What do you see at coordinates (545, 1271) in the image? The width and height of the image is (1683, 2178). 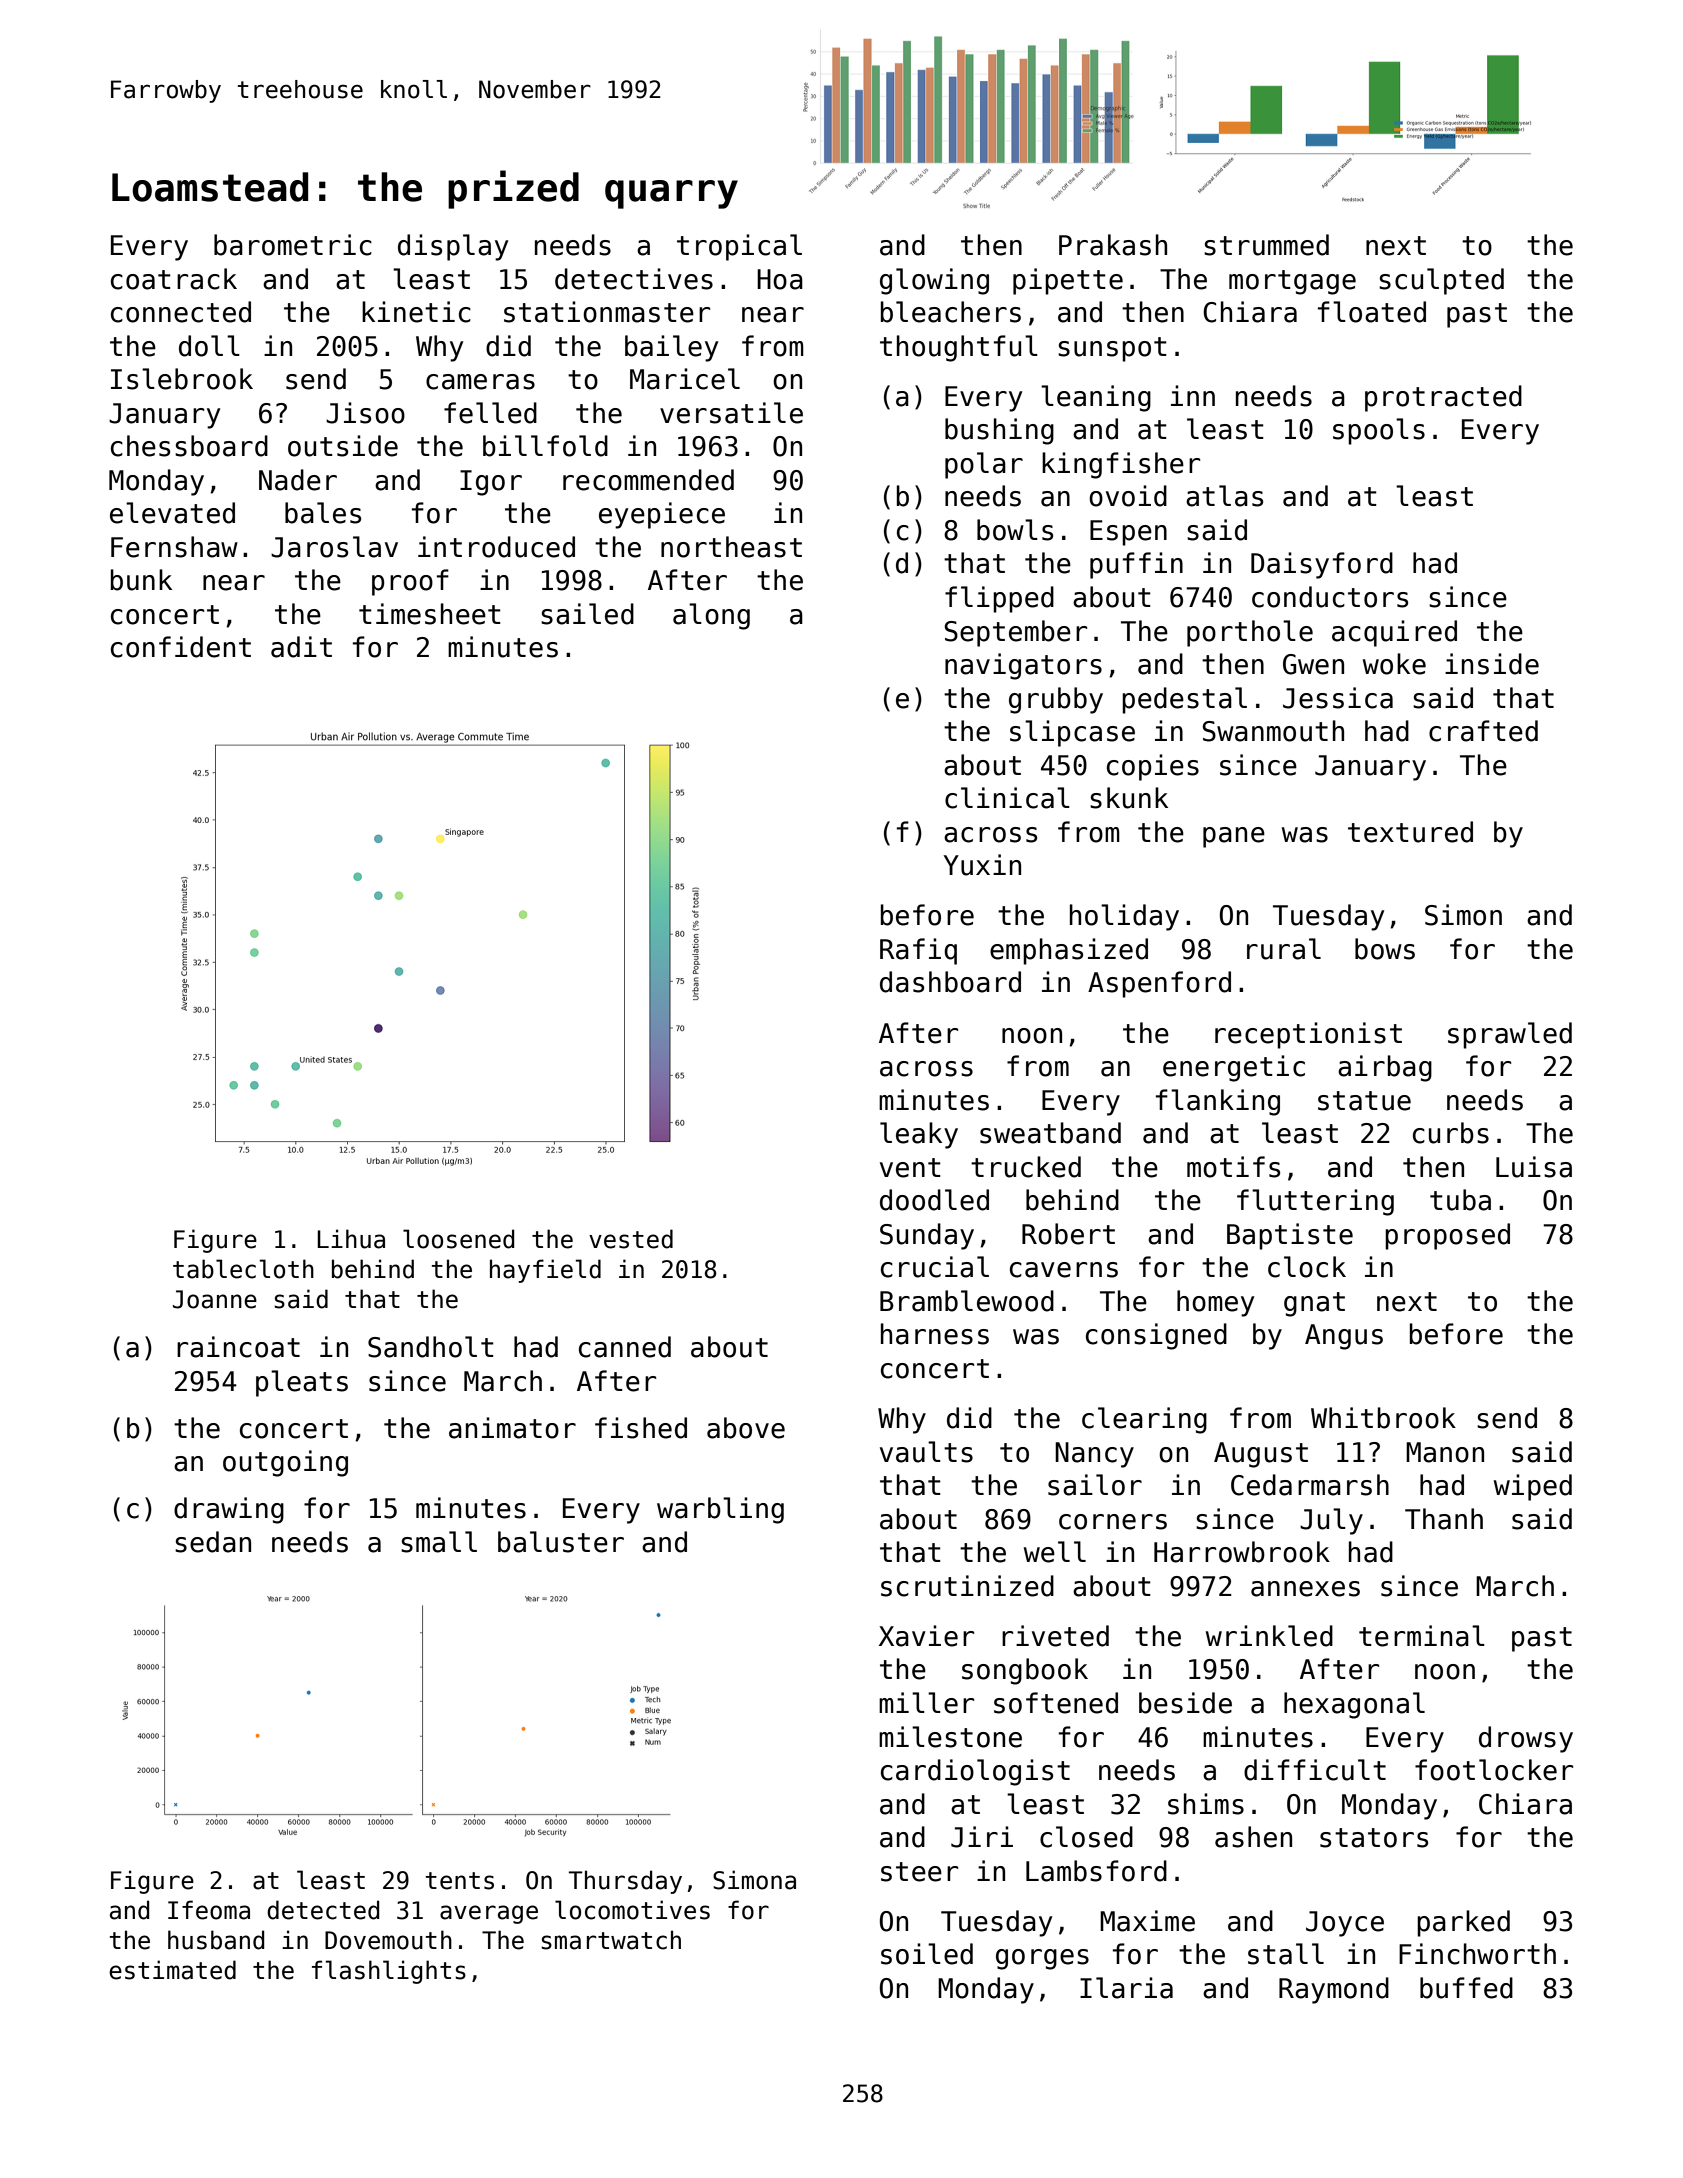 I see `hayfield` at bounding box center [545, 1271].
